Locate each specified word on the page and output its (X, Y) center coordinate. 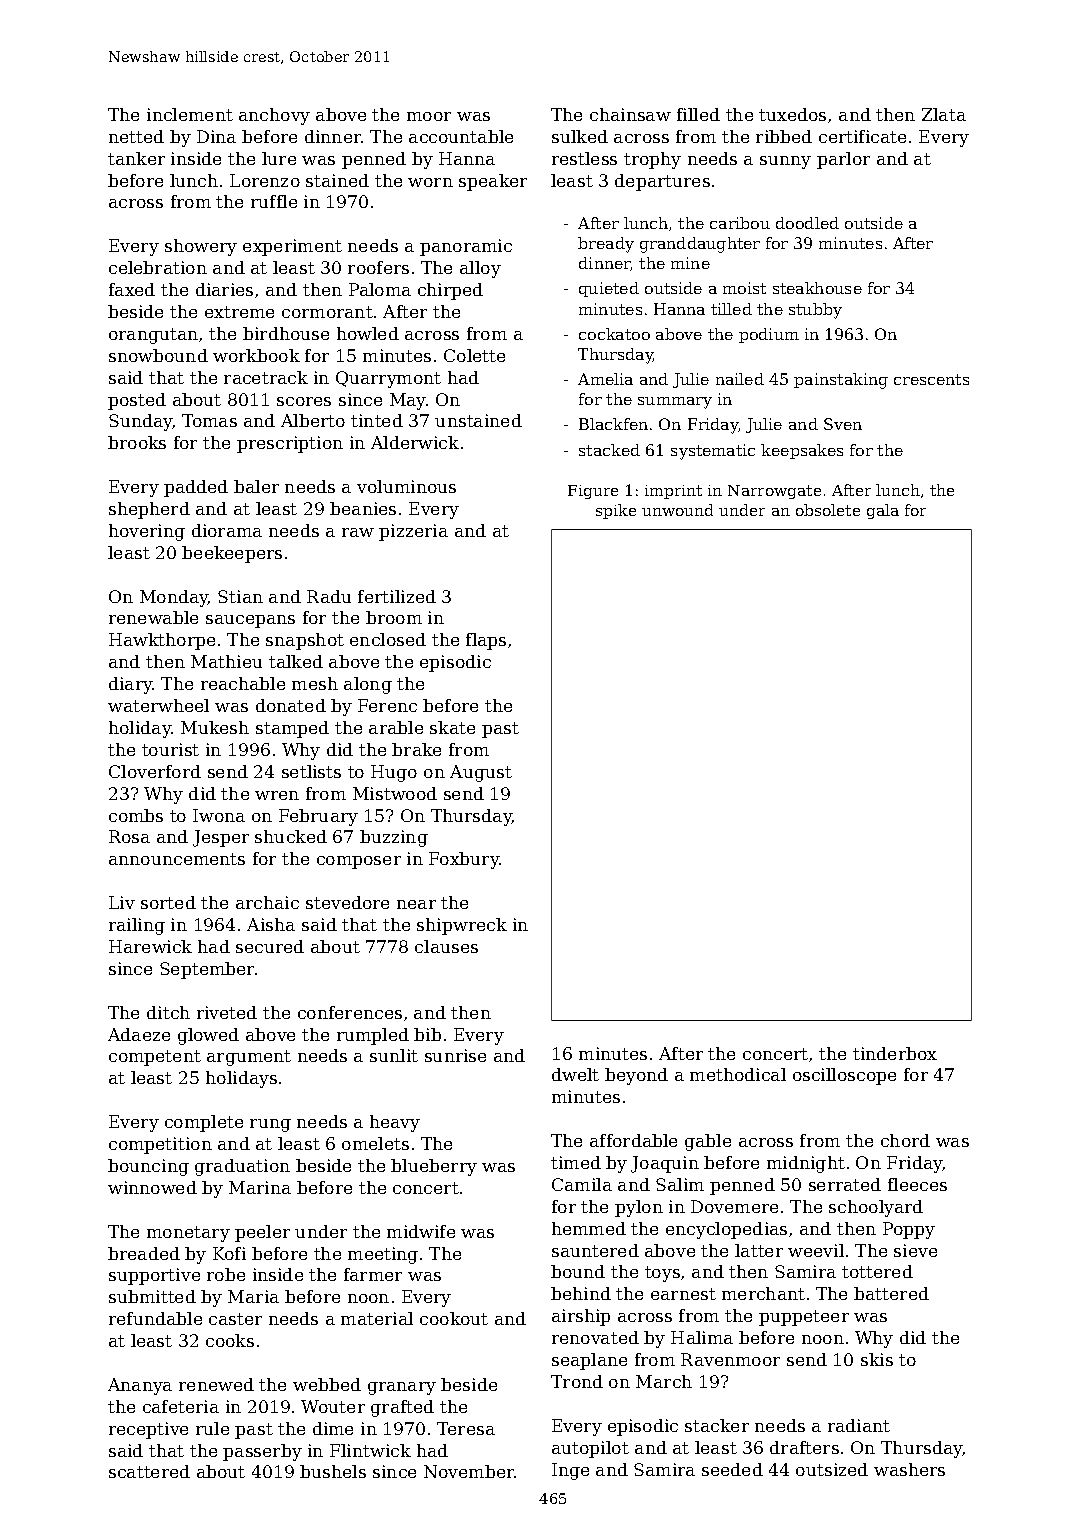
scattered (149, 1471)
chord (905, 1140)
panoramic (466, 247)
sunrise (455, 1055)
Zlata (944, 114)
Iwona (219, 815)
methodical (738, 1074)
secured (270, 946)
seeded (732, 1469)
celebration (158, 267)
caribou (740, 223)
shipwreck (462, 926)
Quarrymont (388, 379)
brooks (137, 442)
